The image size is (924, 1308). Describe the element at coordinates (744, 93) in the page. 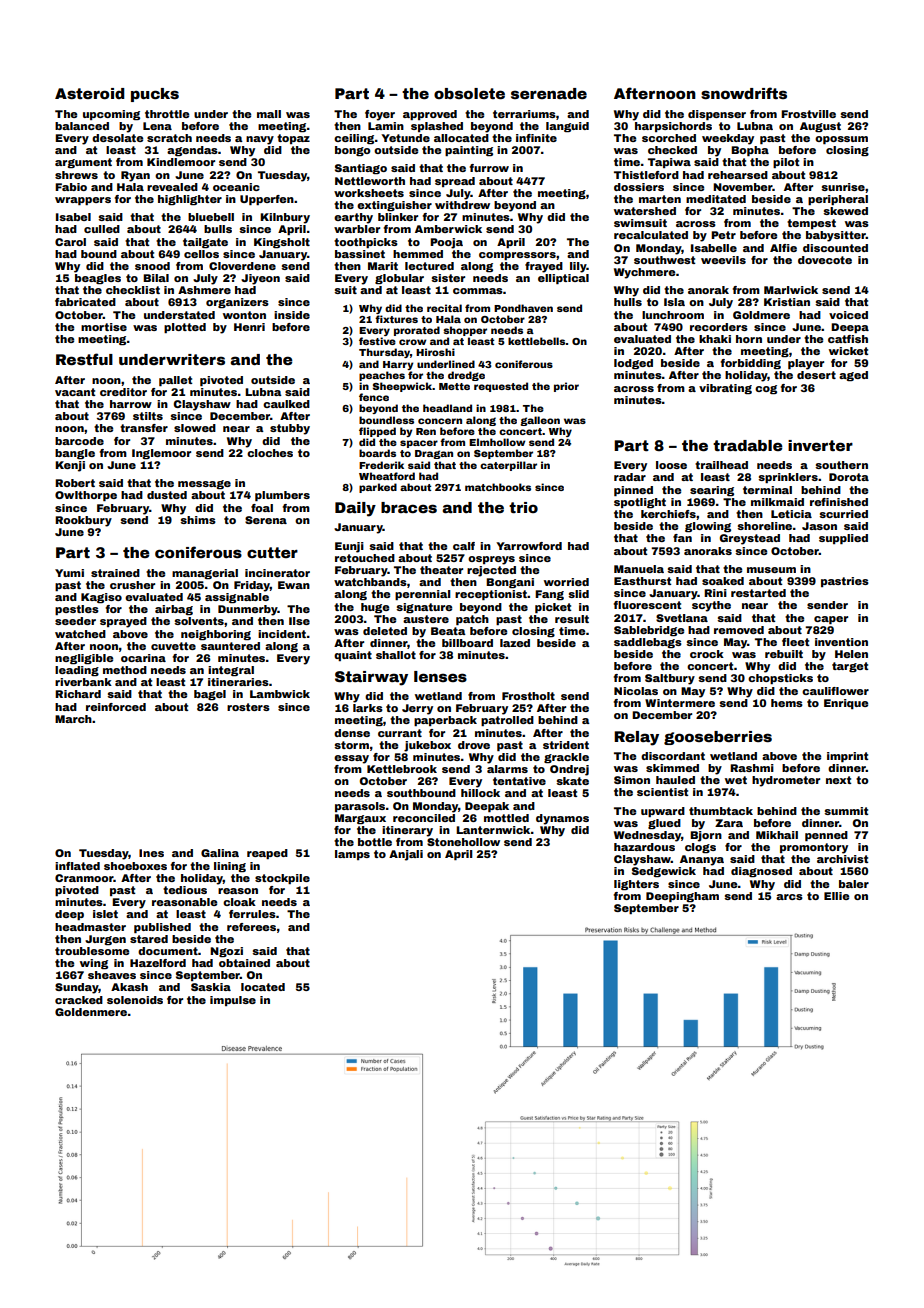

I see `snowdrifts` at that location.
